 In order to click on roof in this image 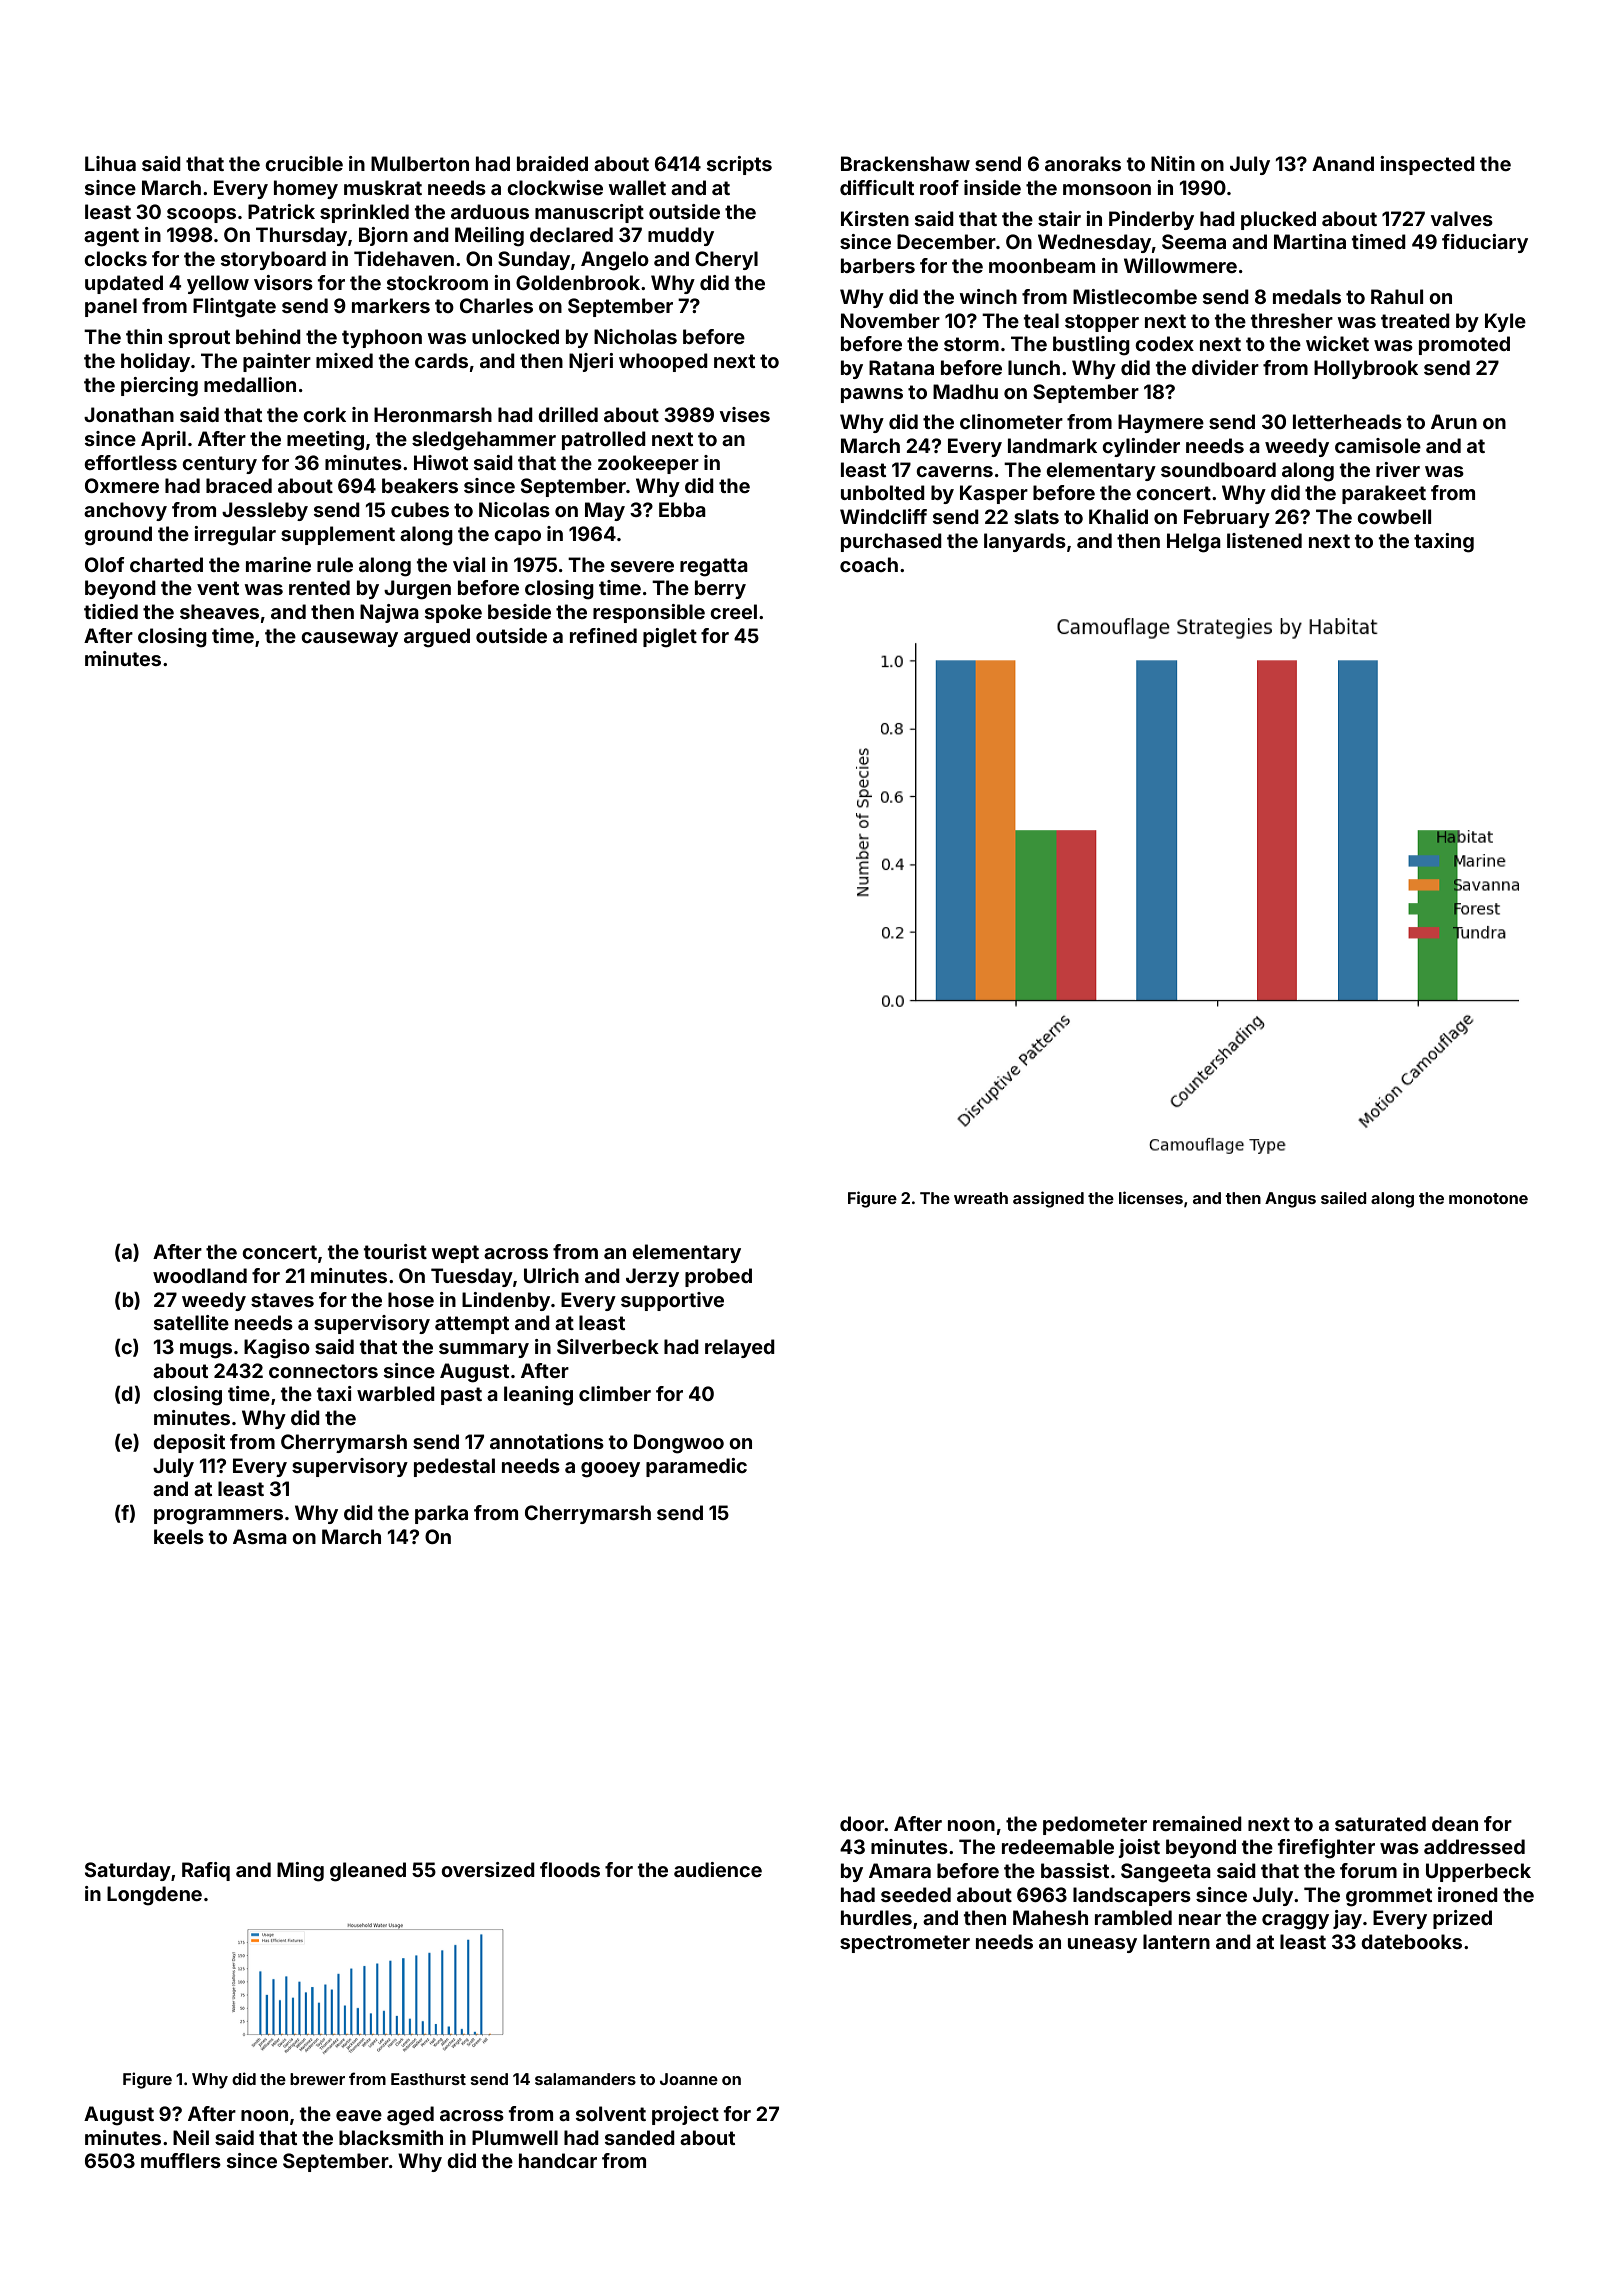, I will do `click(939, 187)`.
